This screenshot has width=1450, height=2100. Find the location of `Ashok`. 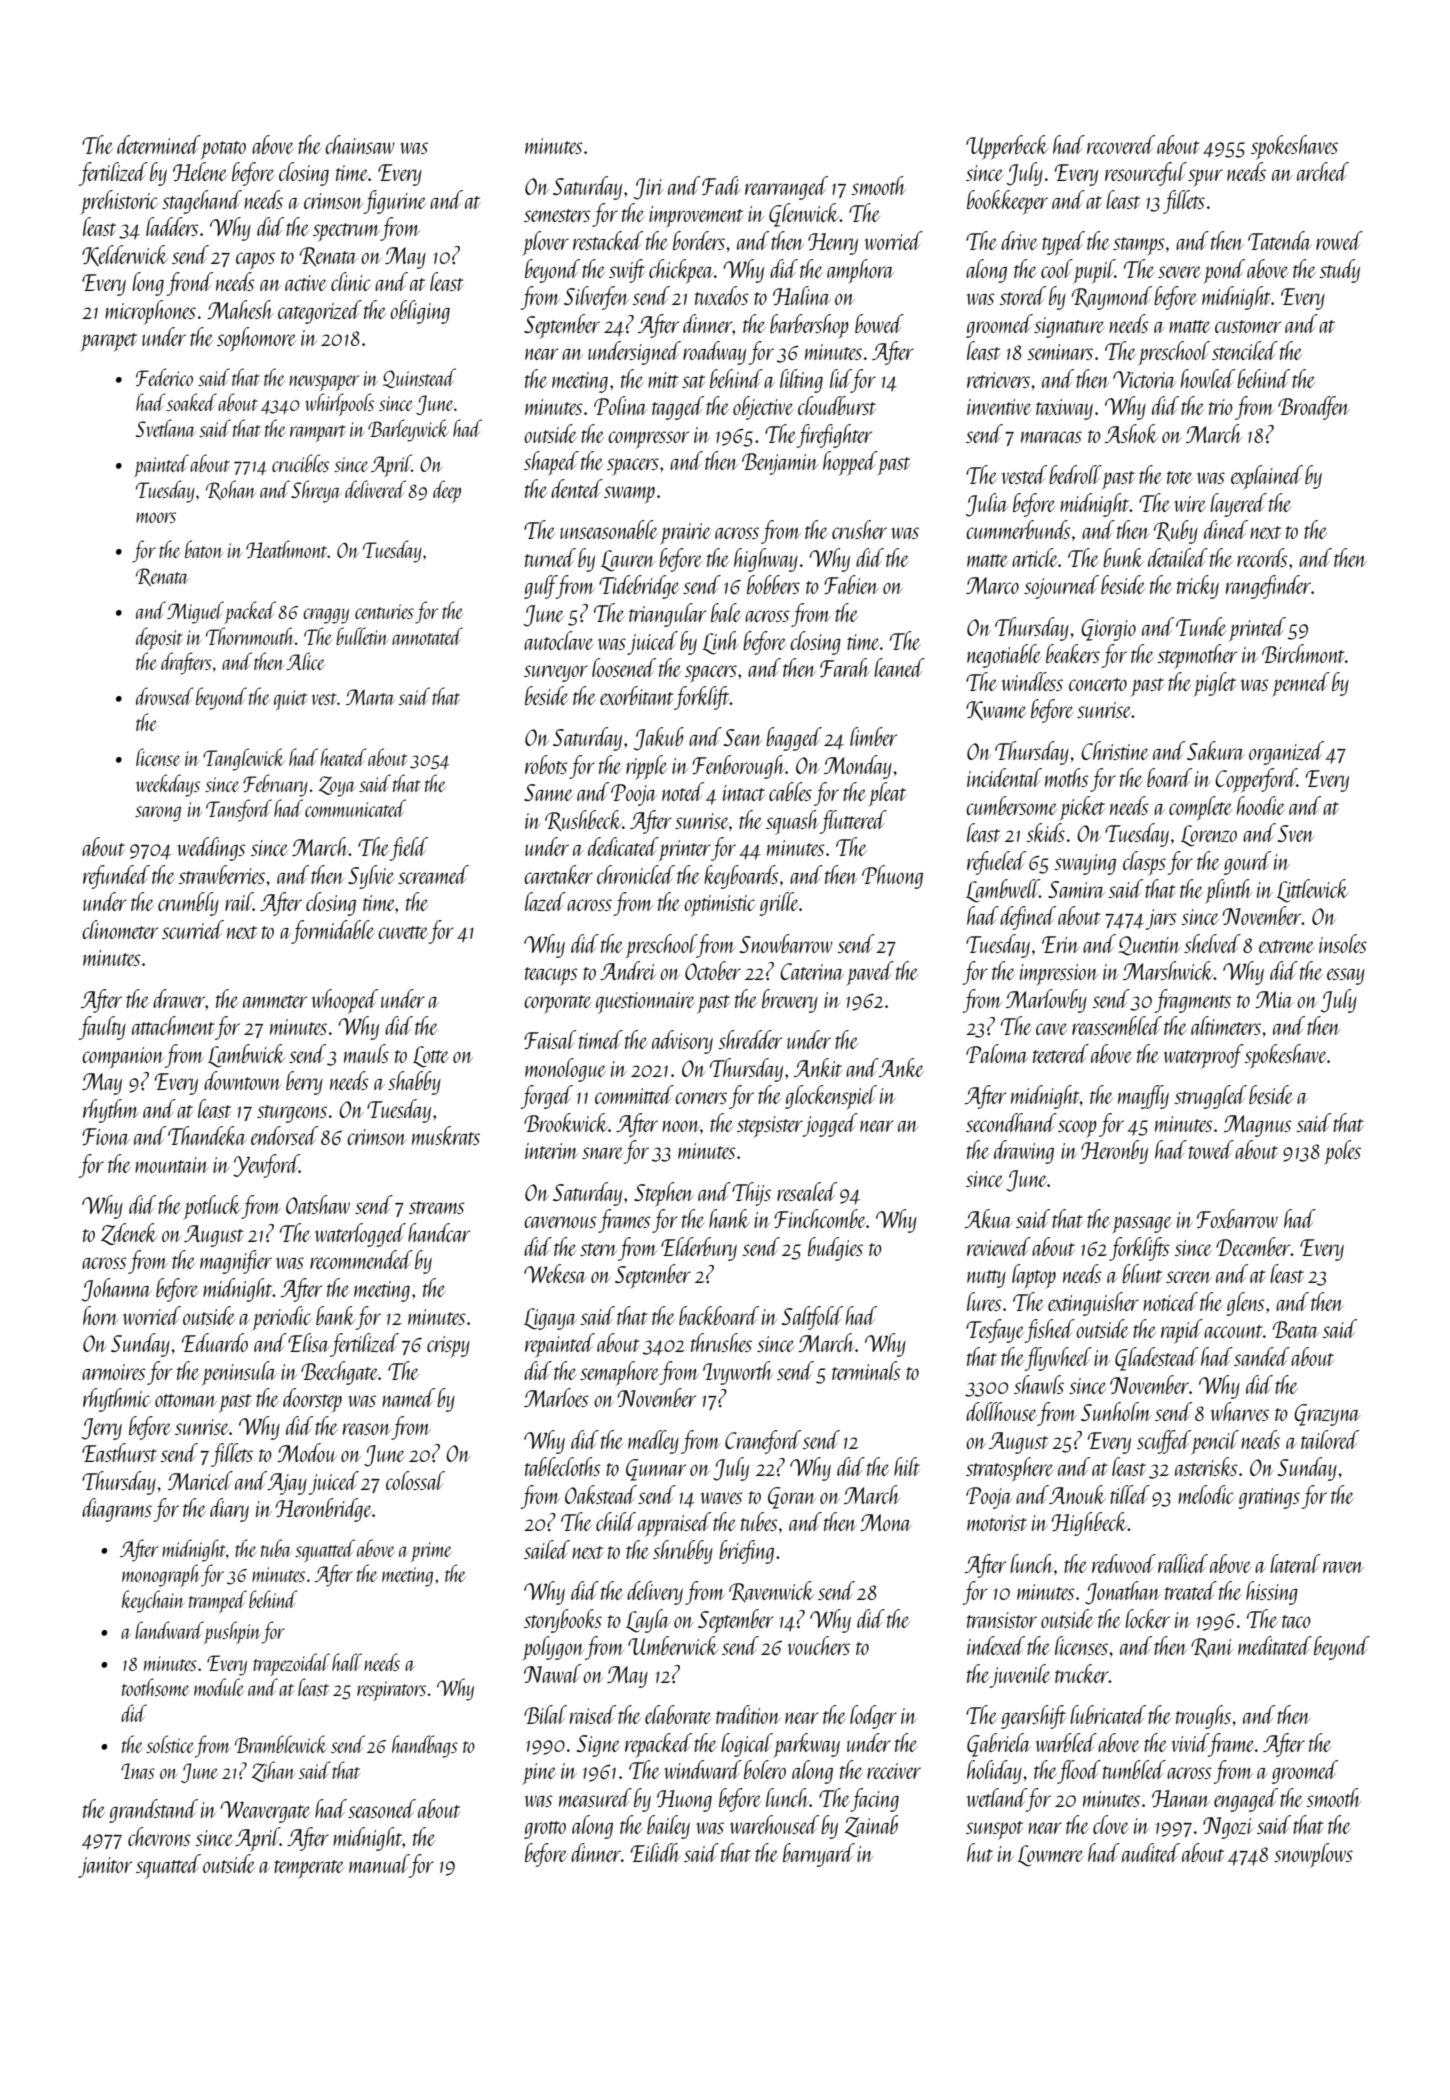

Ashok is located at coordinates (1131, 433).
